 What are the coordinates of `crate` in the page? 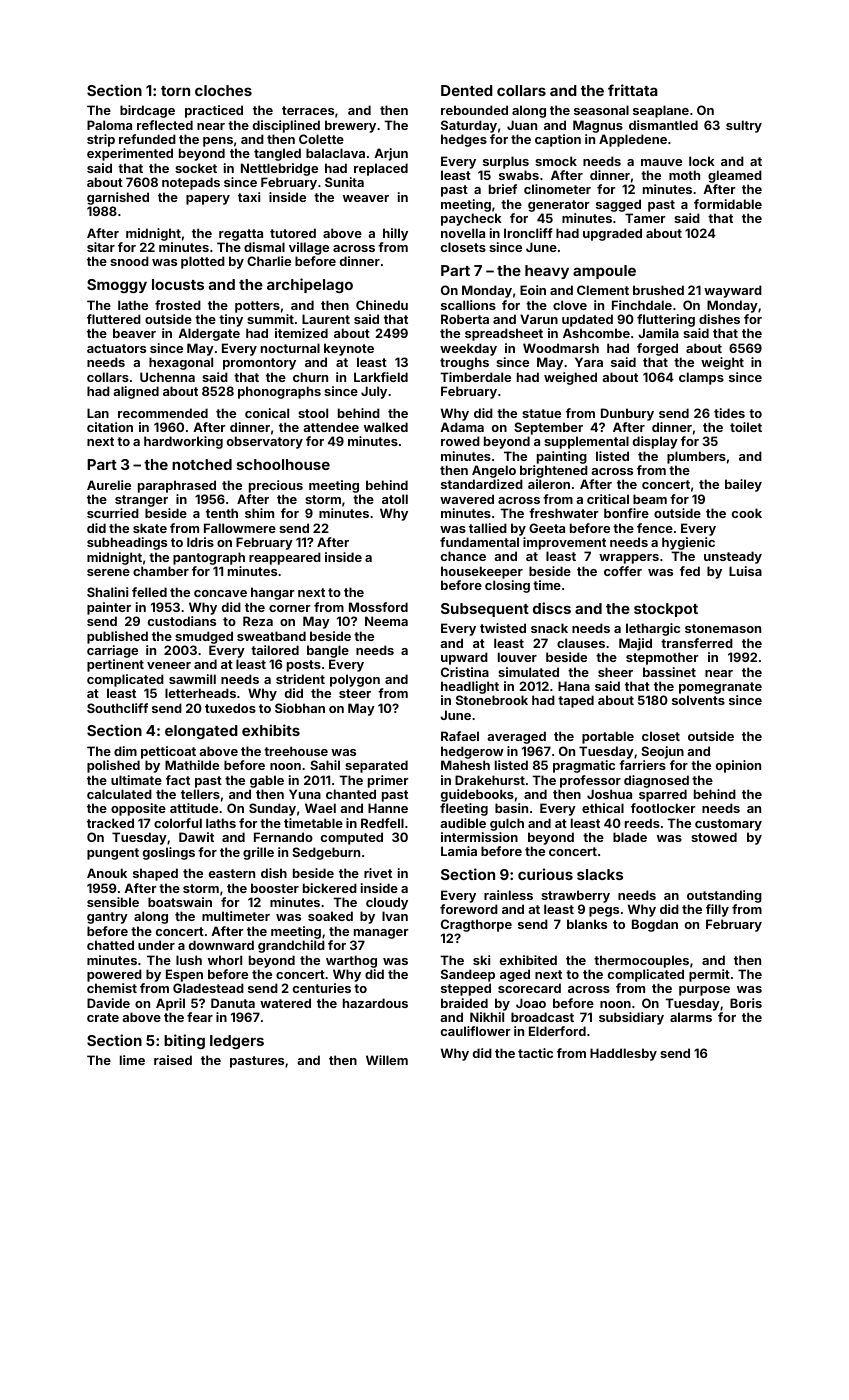 It's located at (103, 1017).
